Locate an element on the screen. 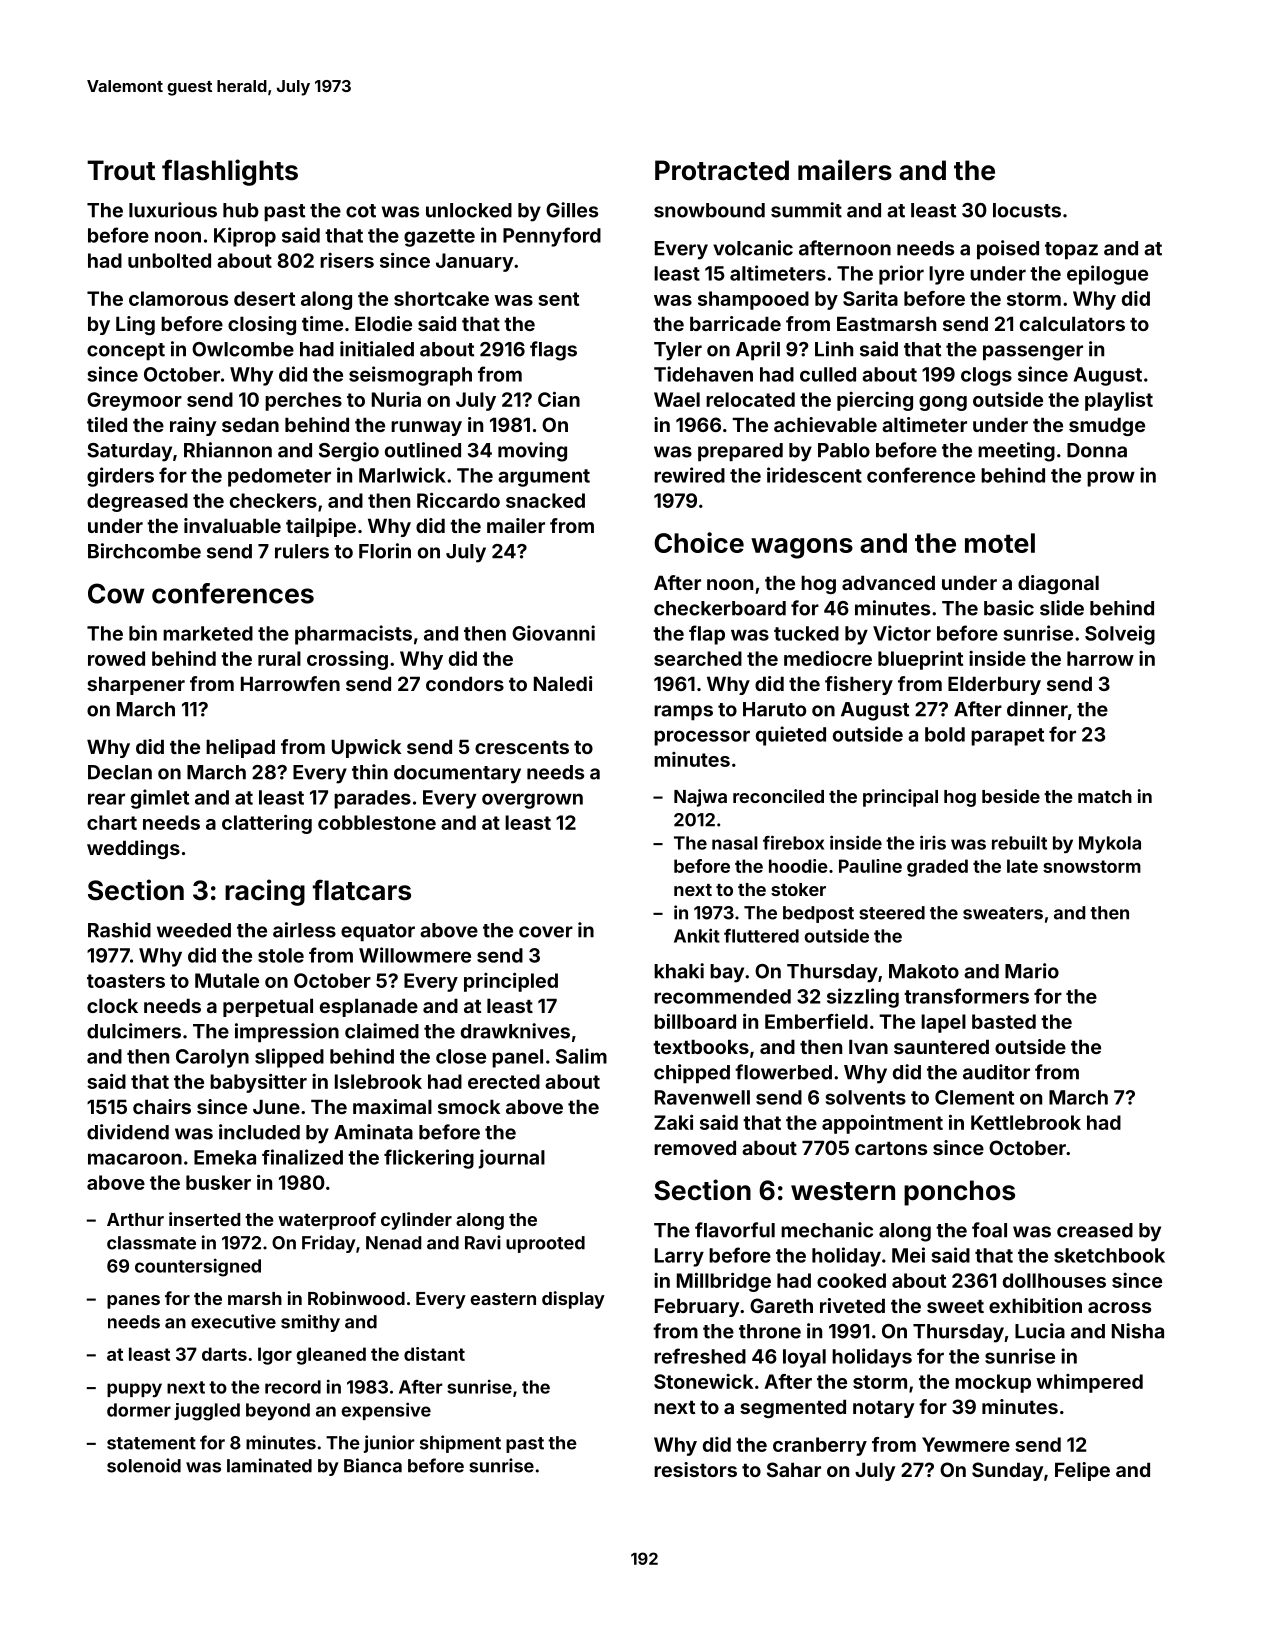  beyond is located at coordinates (278, 1411).
